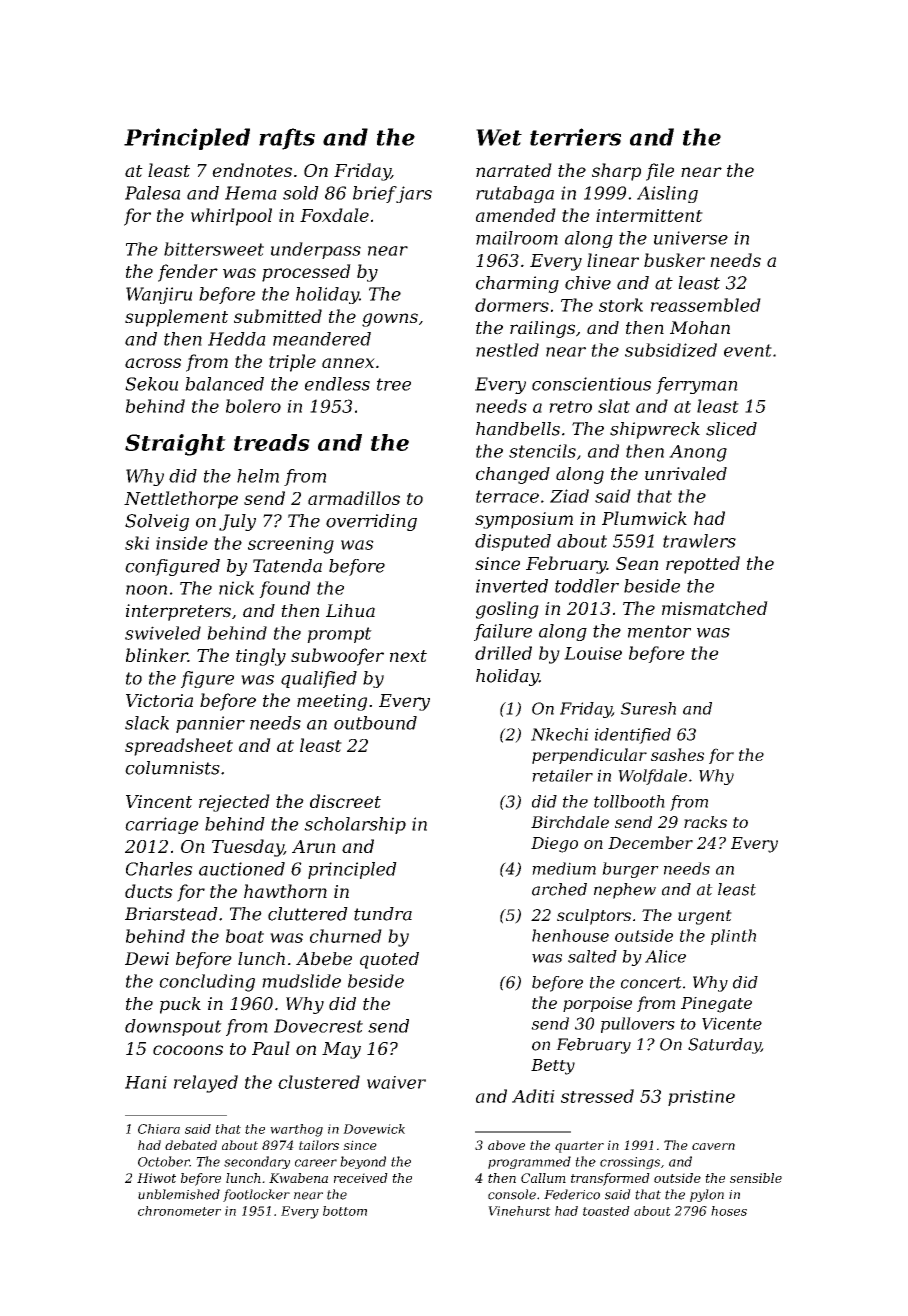 The image size is (908, 1316). I want to click on Straight, so click(175, 445).
